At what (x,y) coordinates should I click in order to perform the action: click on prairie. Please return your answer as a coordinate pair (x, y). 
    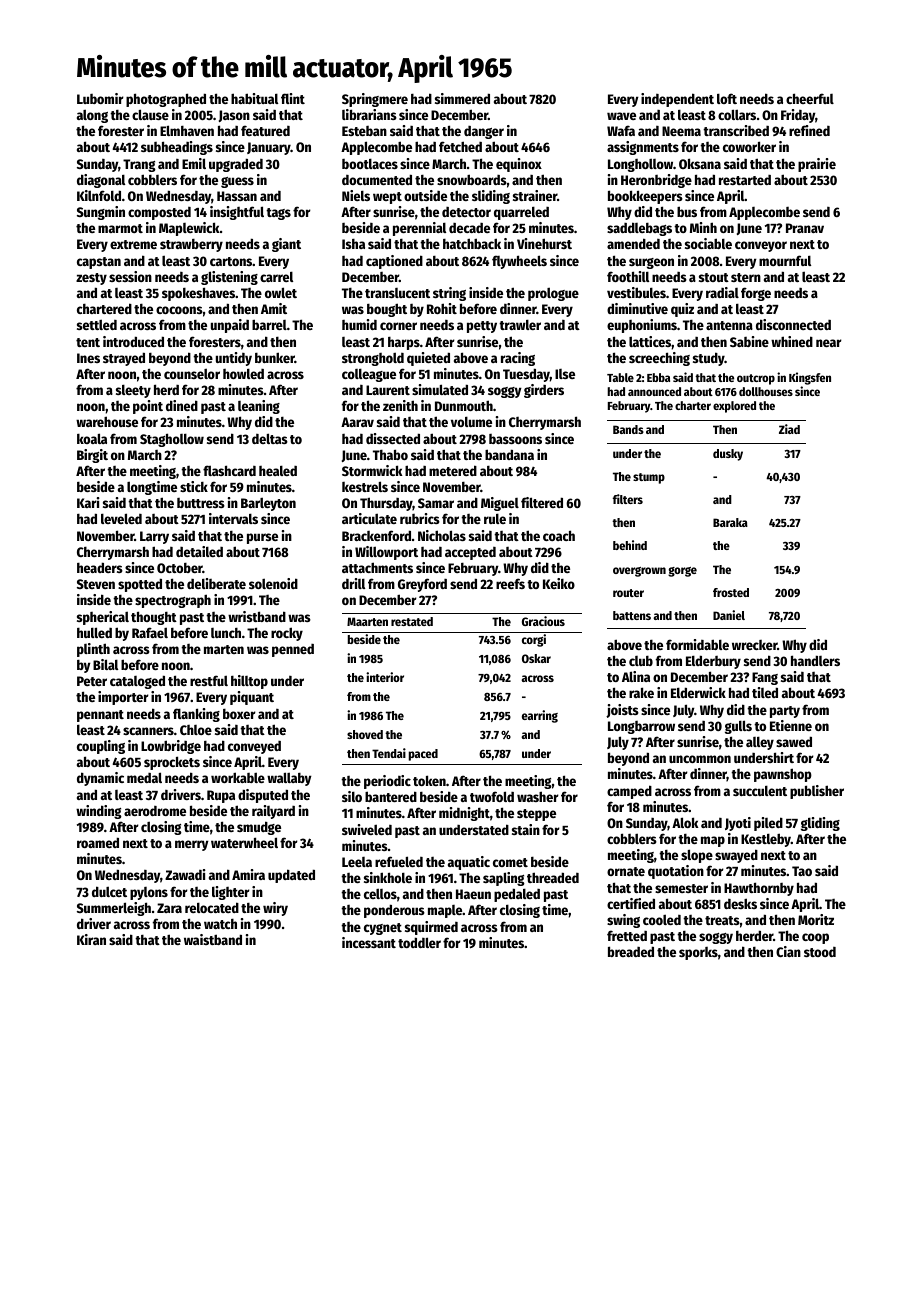
    Looking at the image, I should click on (817, 165).
